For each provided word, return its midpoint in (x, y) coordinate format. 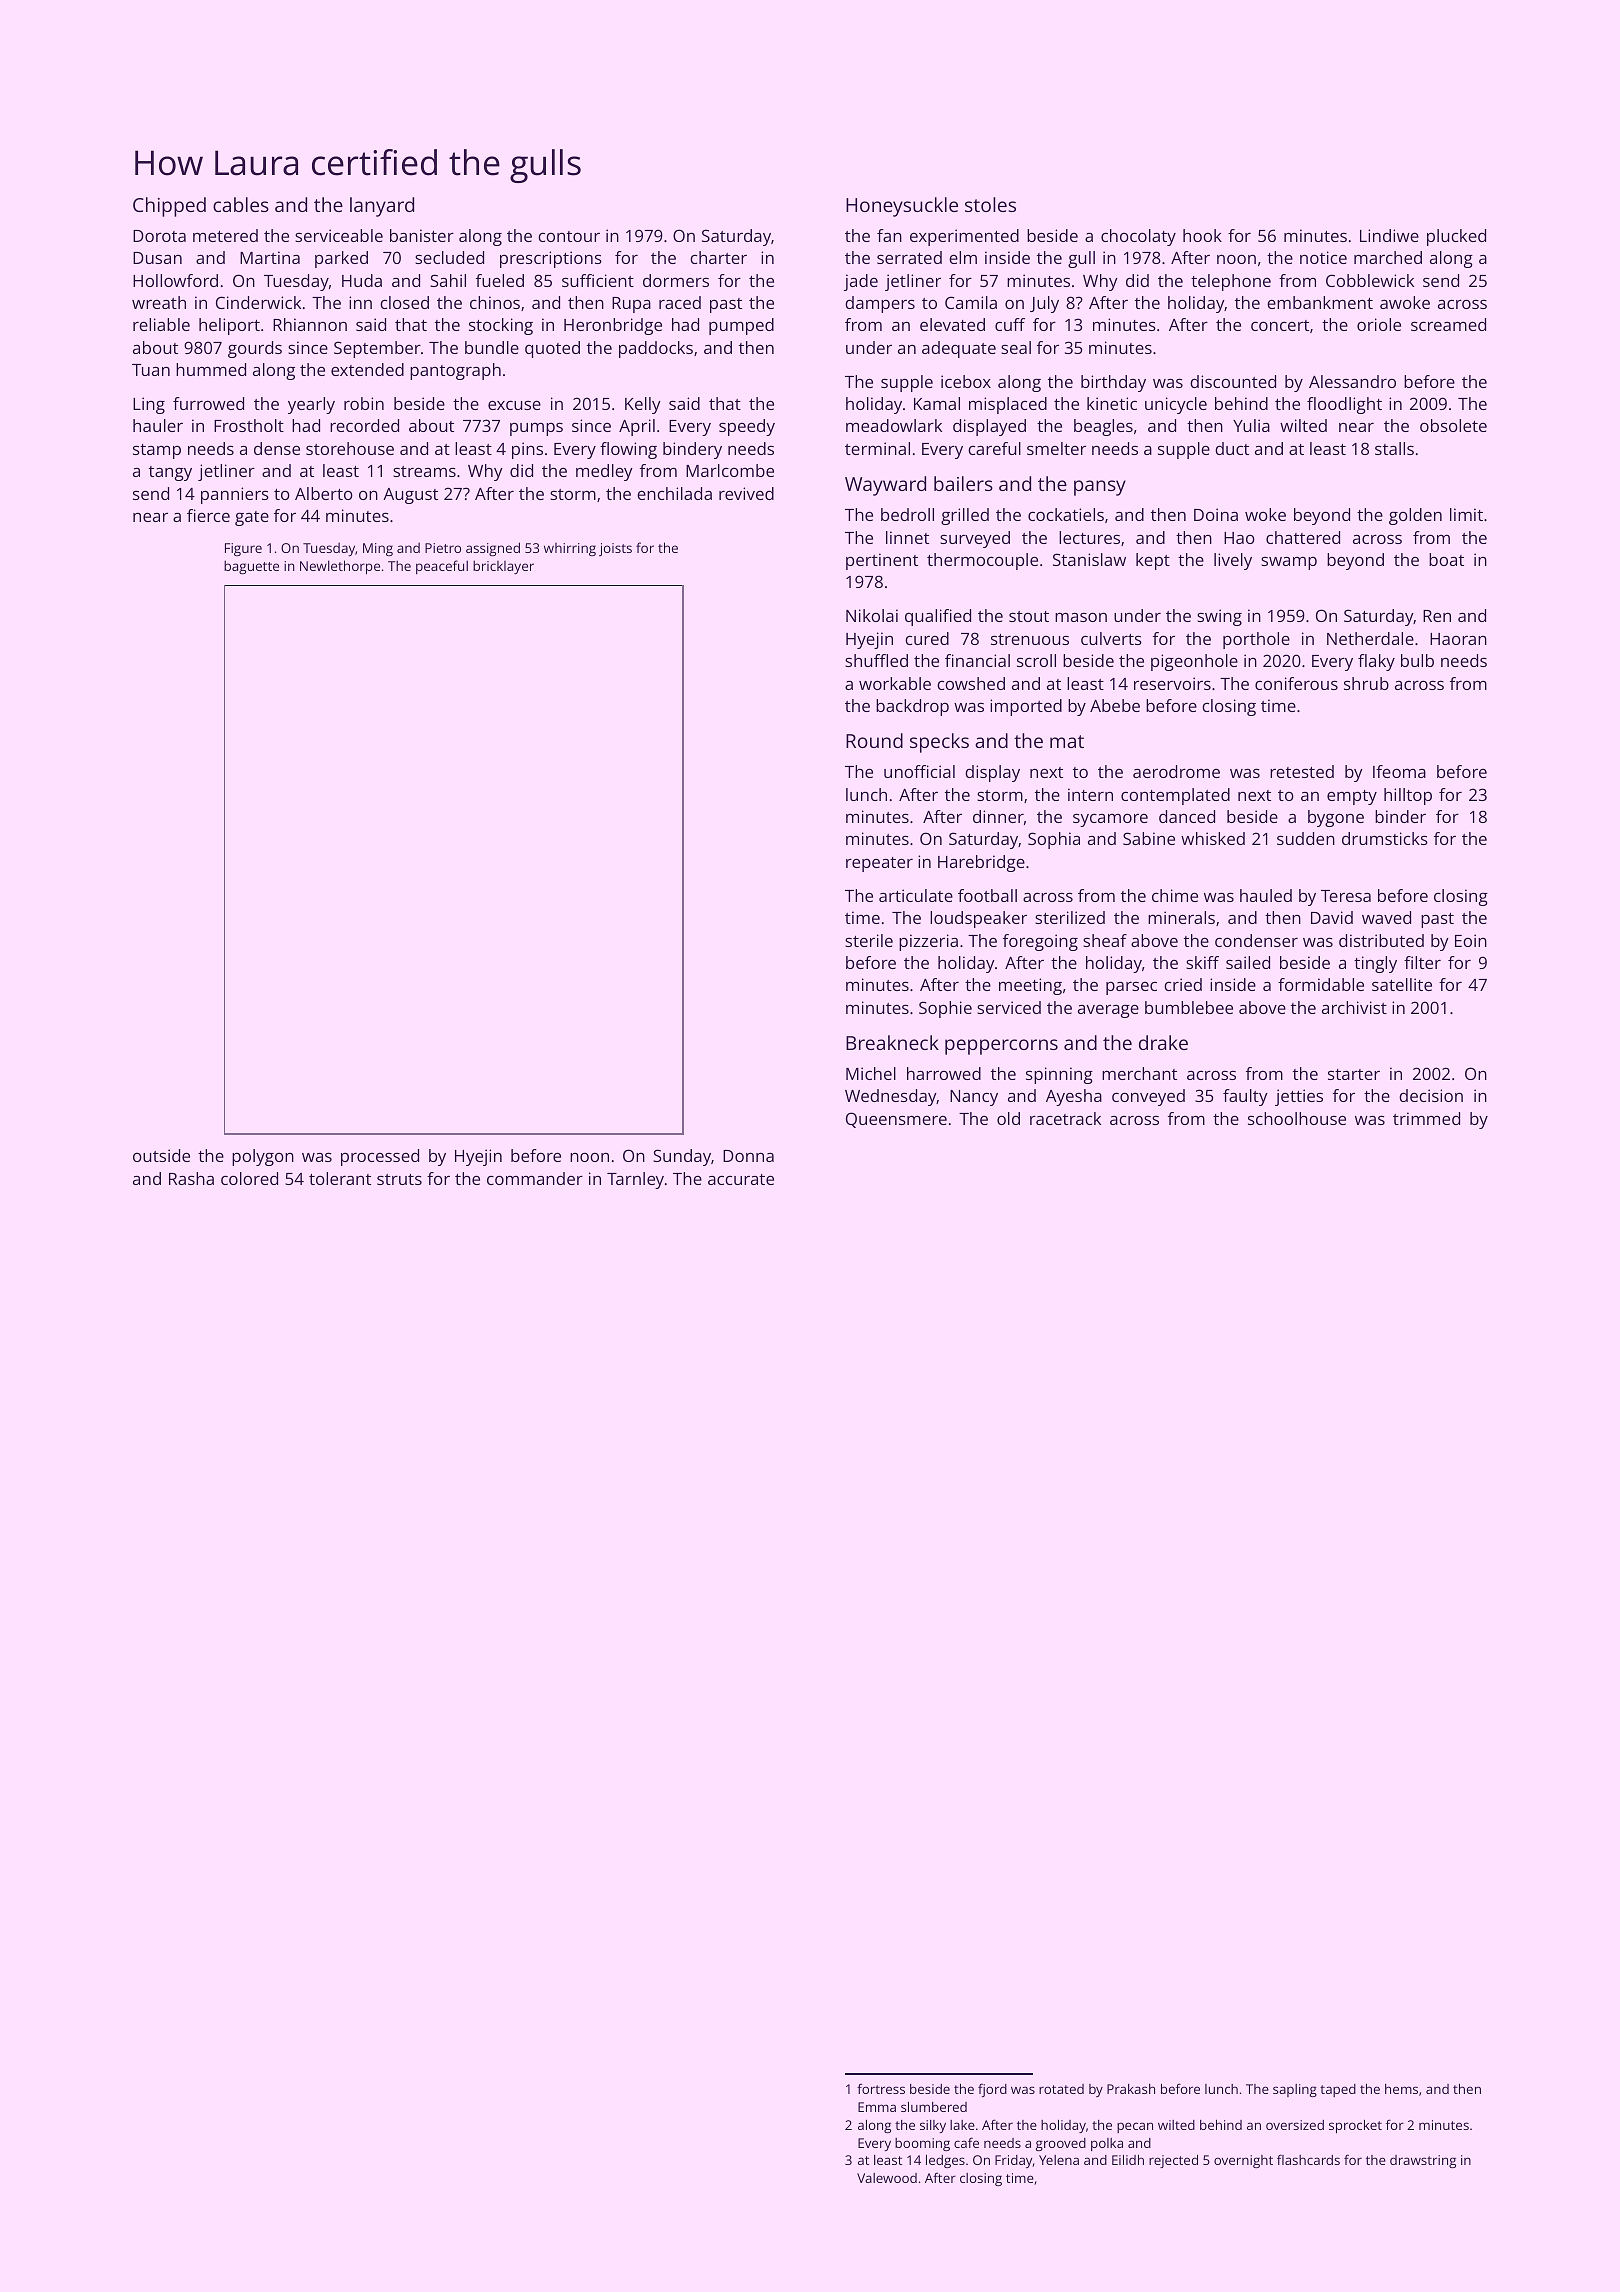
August (410, 496)
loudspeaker (978, 919)
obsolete (1453, 425)
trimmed (1426, 1118)
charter (718, 257)
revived (746, 493)
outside (161, 1155)
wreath (159, 302)
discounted (1233, 381)
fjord (992, 2090)
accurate (741, 1179)
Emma (877, 2107)
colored (249, 1178)
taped (1338, 2090)
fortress (881, 2089)
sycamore (1110, 820)
